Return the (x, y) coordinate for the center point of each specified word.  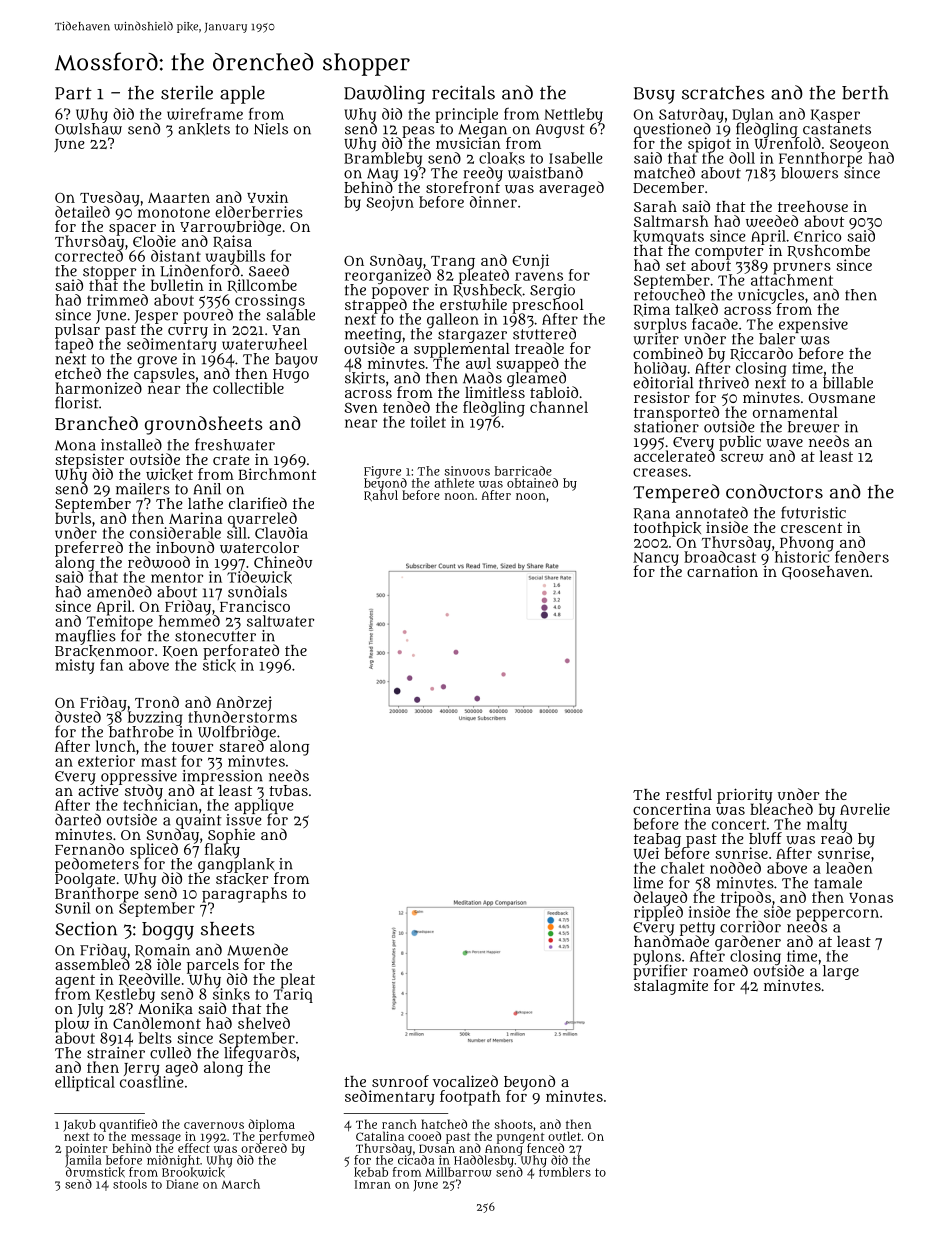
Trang (453, 262)
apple (242, 95)
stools (130, 1184)
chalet (682, 868)
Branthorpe (97, 895)
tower (192, 747)
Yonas (871, 898)
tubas (288, 790)
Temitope (120, 622)
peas (418, 131)
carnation (722, 571)
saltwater (280, 621)
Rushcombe (829, 251)
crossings (270, 301)
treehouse (813, 206)
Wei (646, 853)
